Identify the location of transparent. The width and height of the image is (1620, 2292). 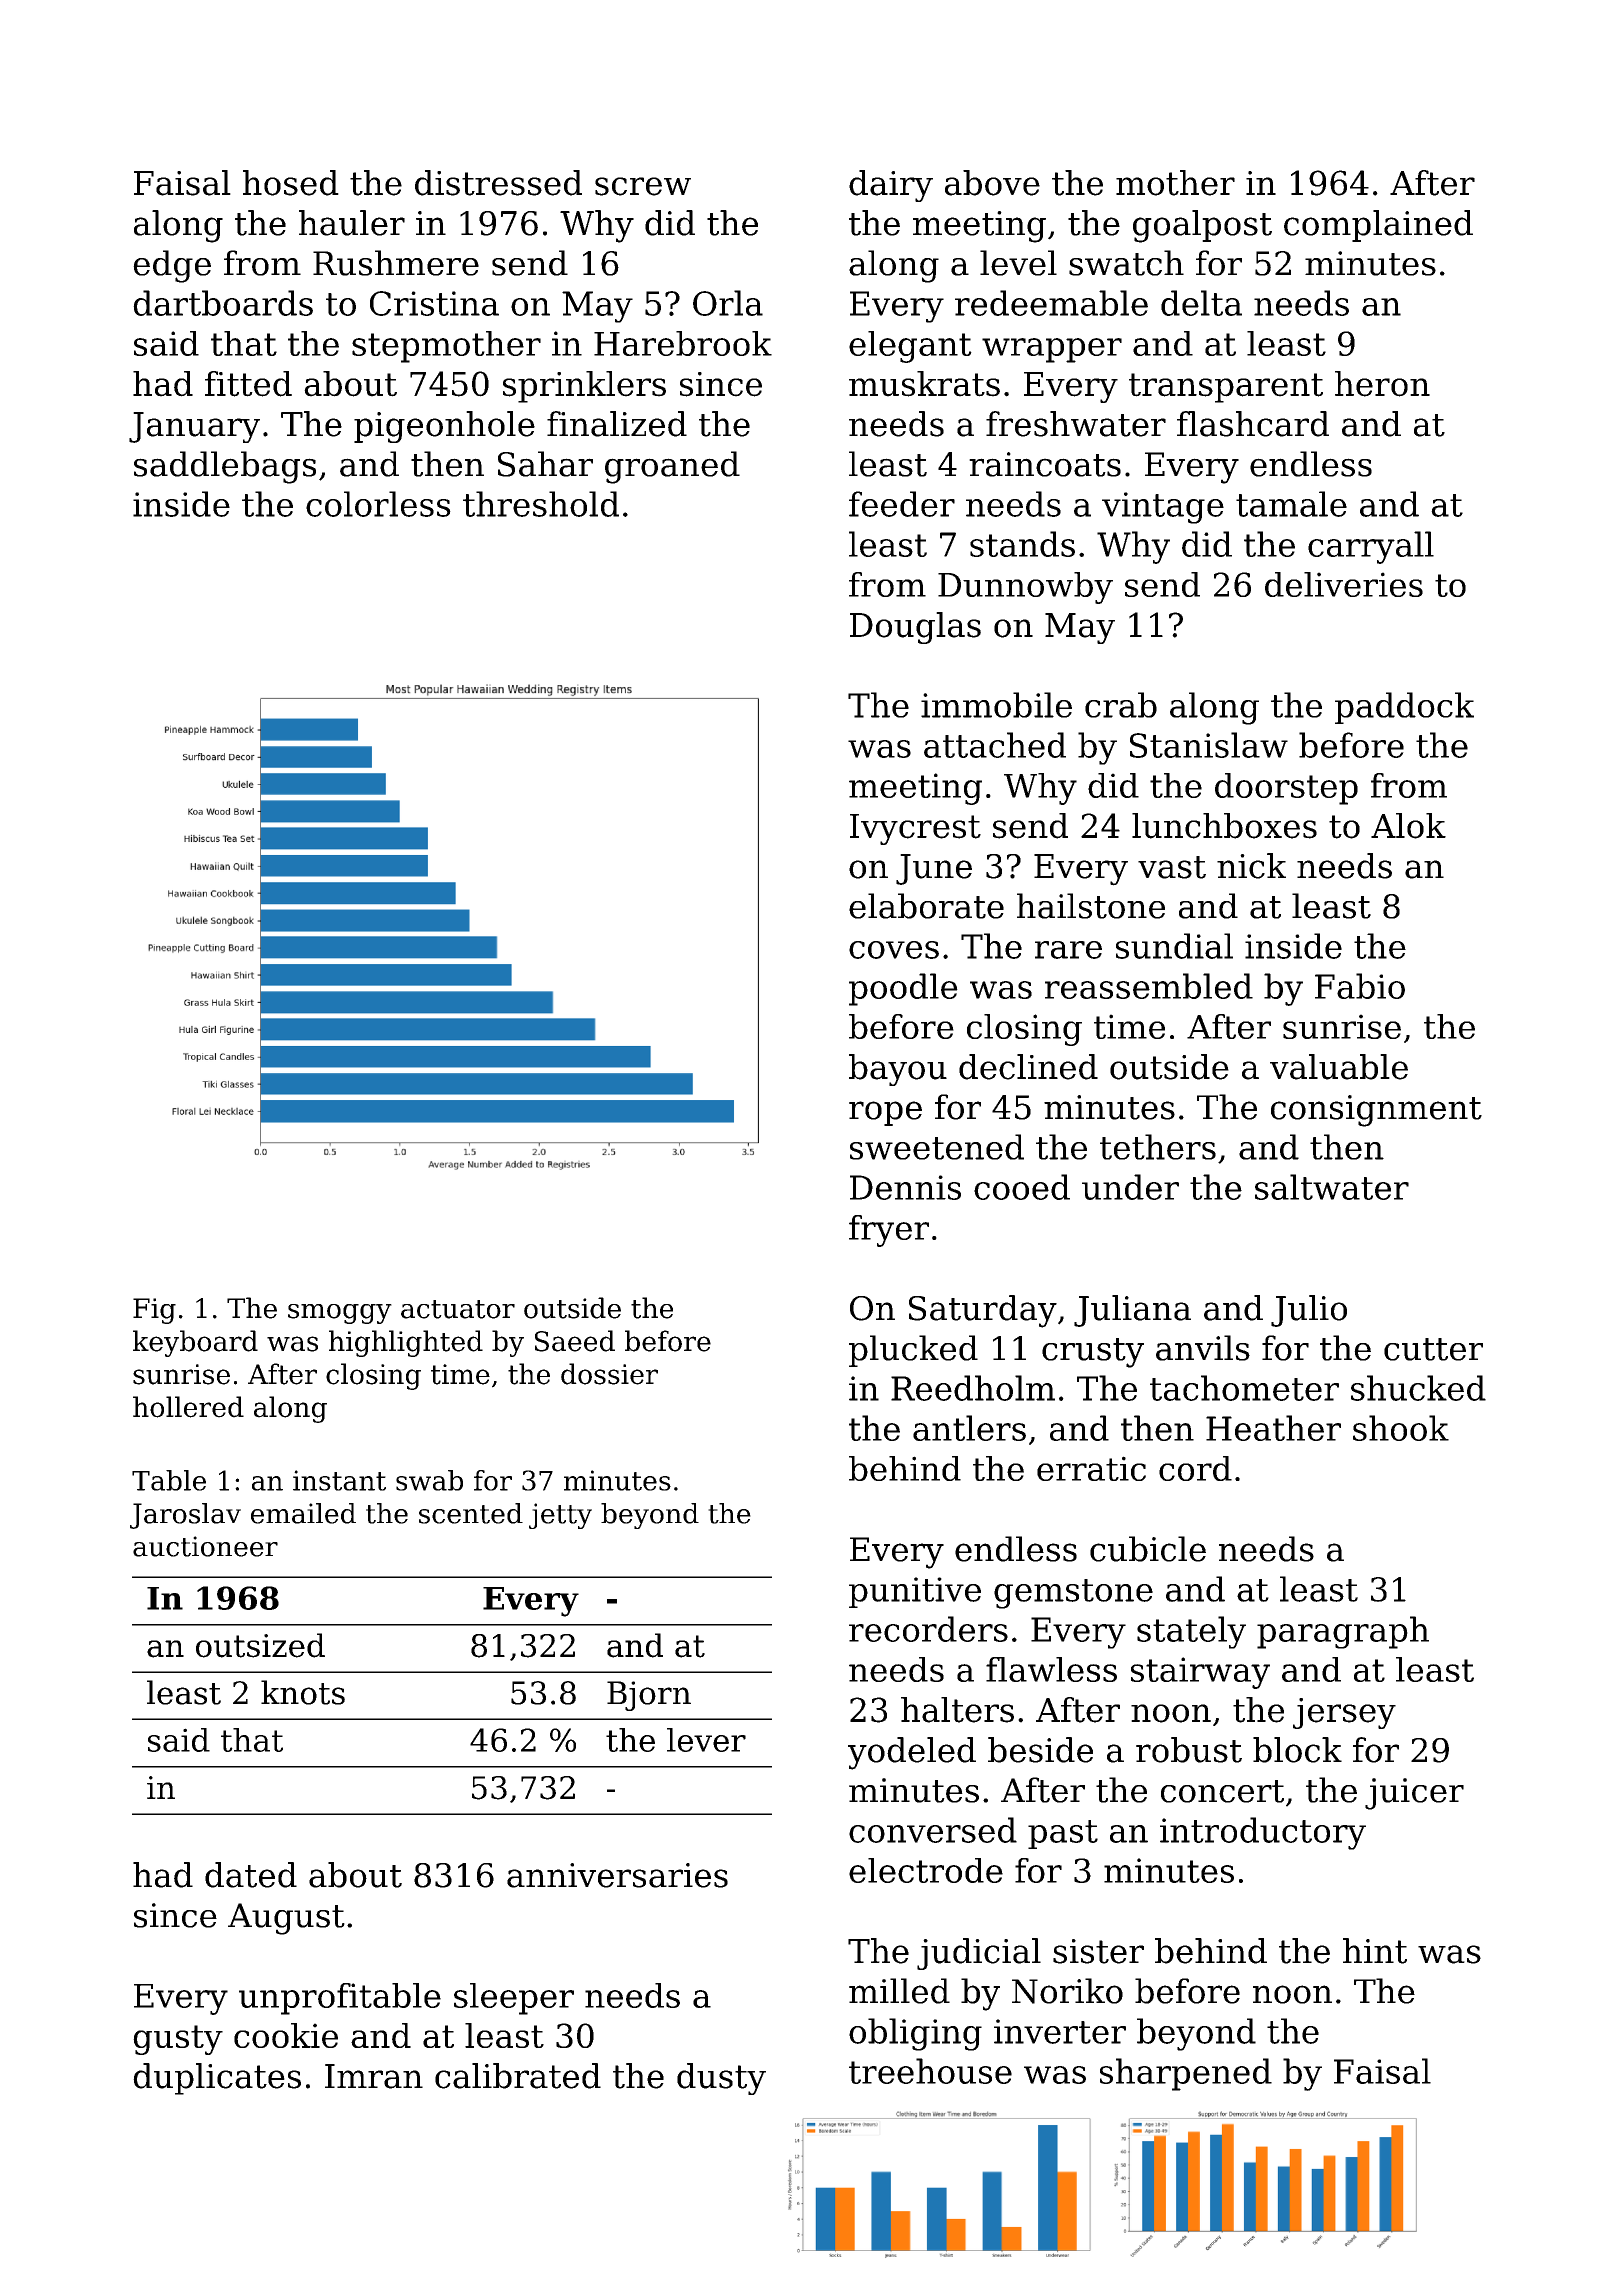
(1226, 388).
